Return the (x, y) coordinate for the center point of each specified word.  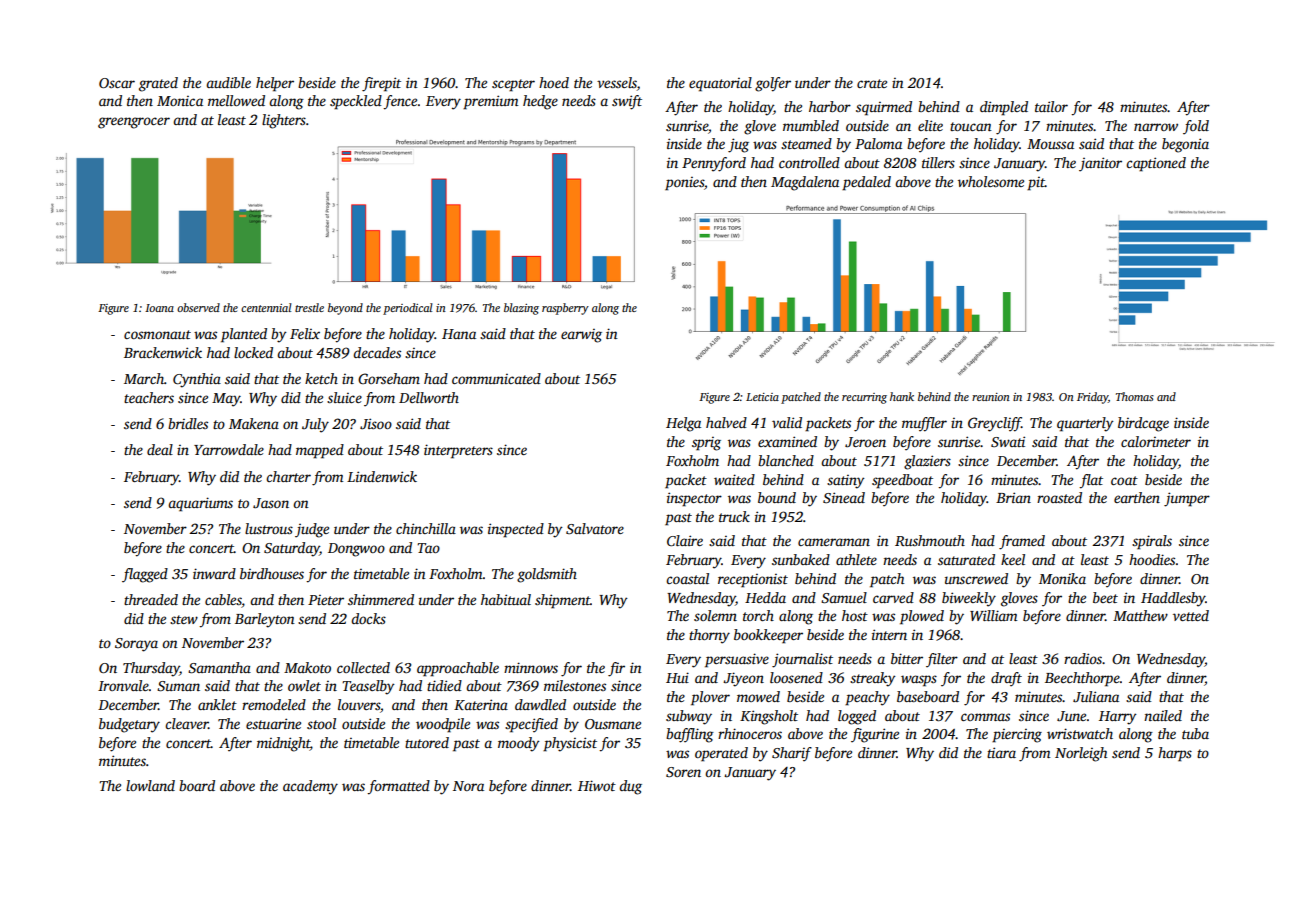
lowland (150, 785)
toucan (971, 126)
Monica (180, 101)
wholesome (991, 181)
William (993, 615)
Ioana (159, 308)
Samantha (219, 667)
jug (738, 145)
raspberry (565, 309)
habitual (506, 599)
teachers (149, 397)
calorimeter (1156, 441)
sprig (706, 444)
